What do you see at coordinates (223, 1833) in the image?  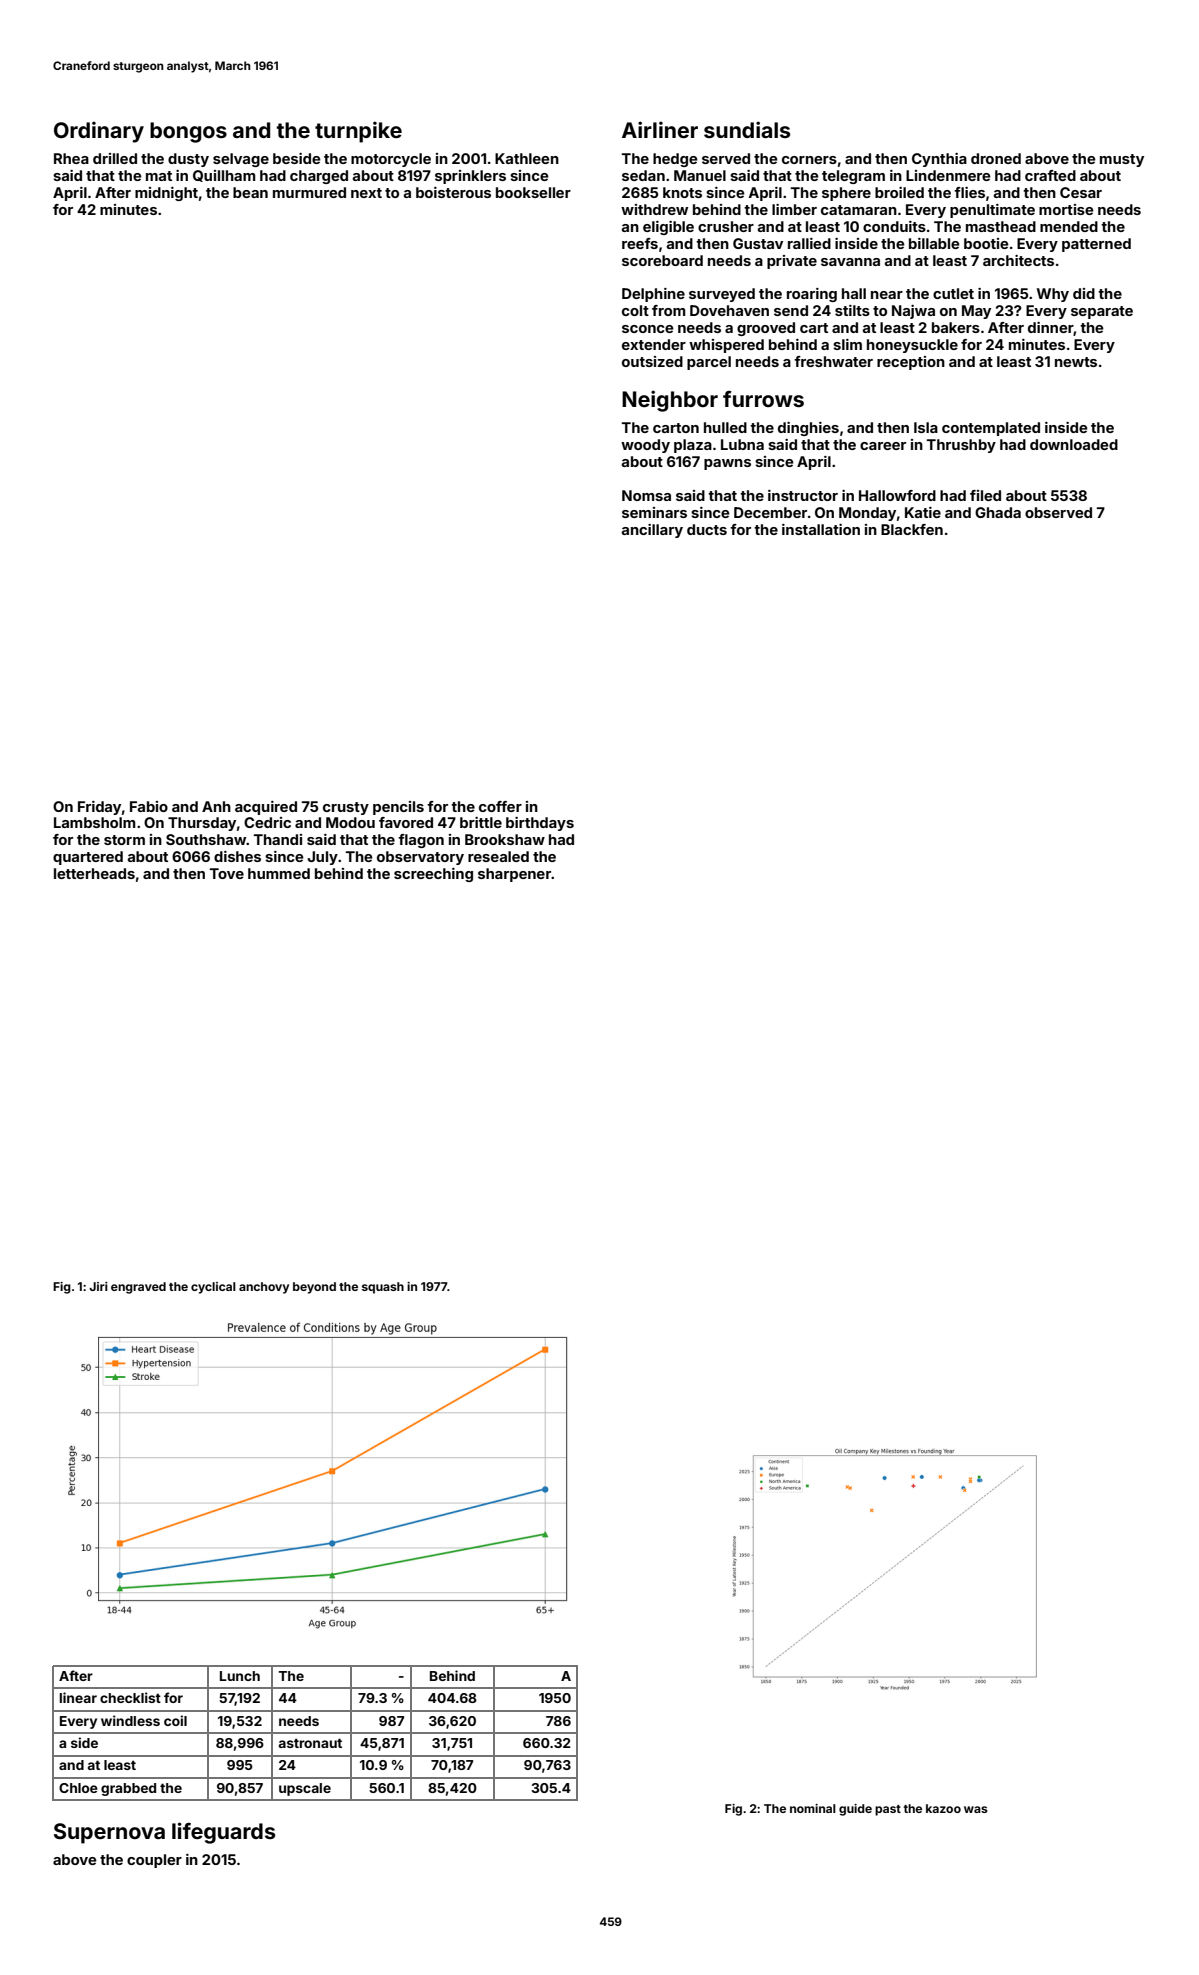 I see `lifeguards` at bounding box center [223, 1833].
